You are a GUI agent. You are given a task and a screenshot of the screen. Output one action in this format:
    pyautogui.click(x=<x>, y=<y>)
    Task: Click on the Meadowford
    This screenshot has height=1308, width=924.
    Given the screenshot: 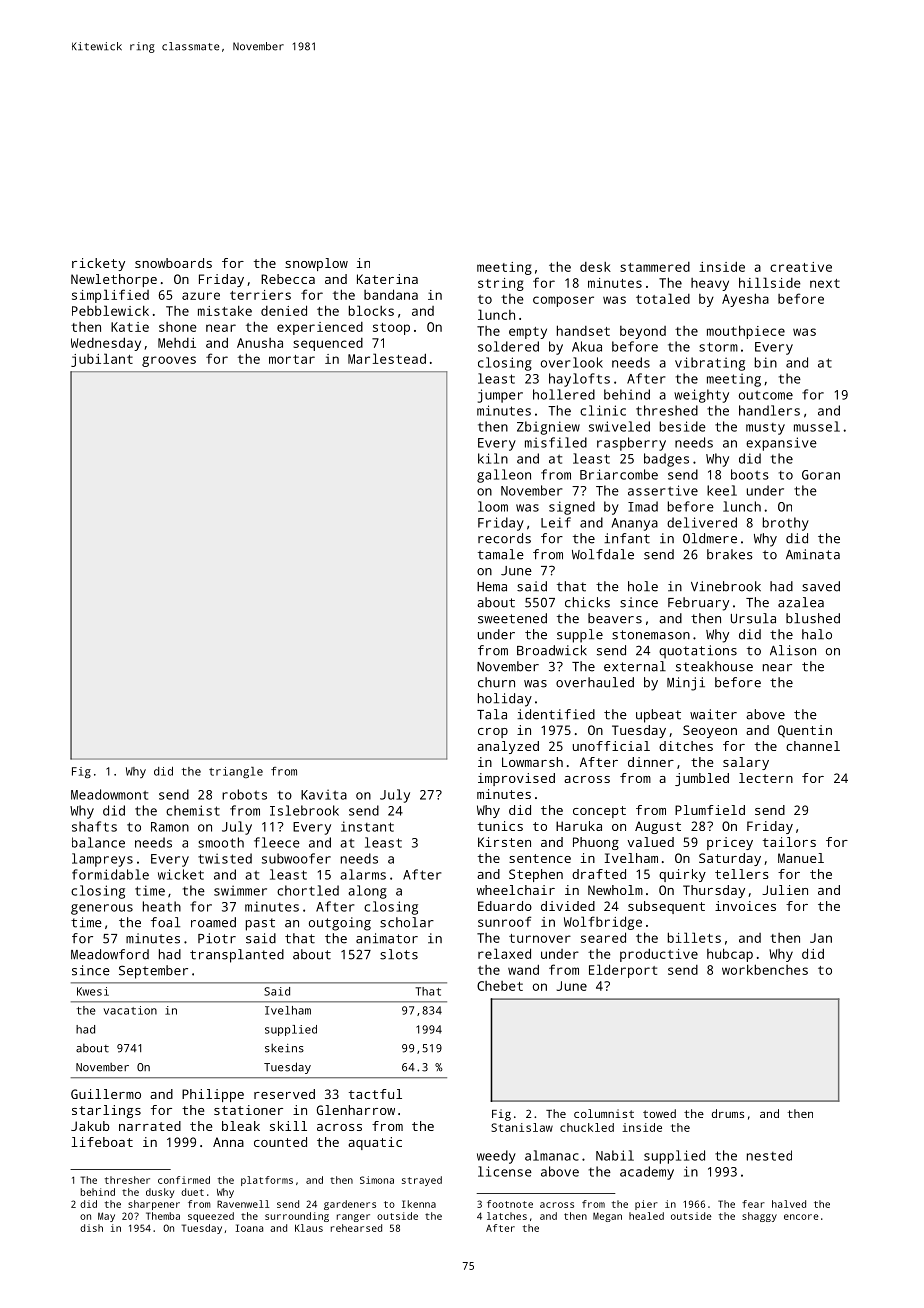 What is the action you would take?
    pyautogui.click(x=110, y=954)
